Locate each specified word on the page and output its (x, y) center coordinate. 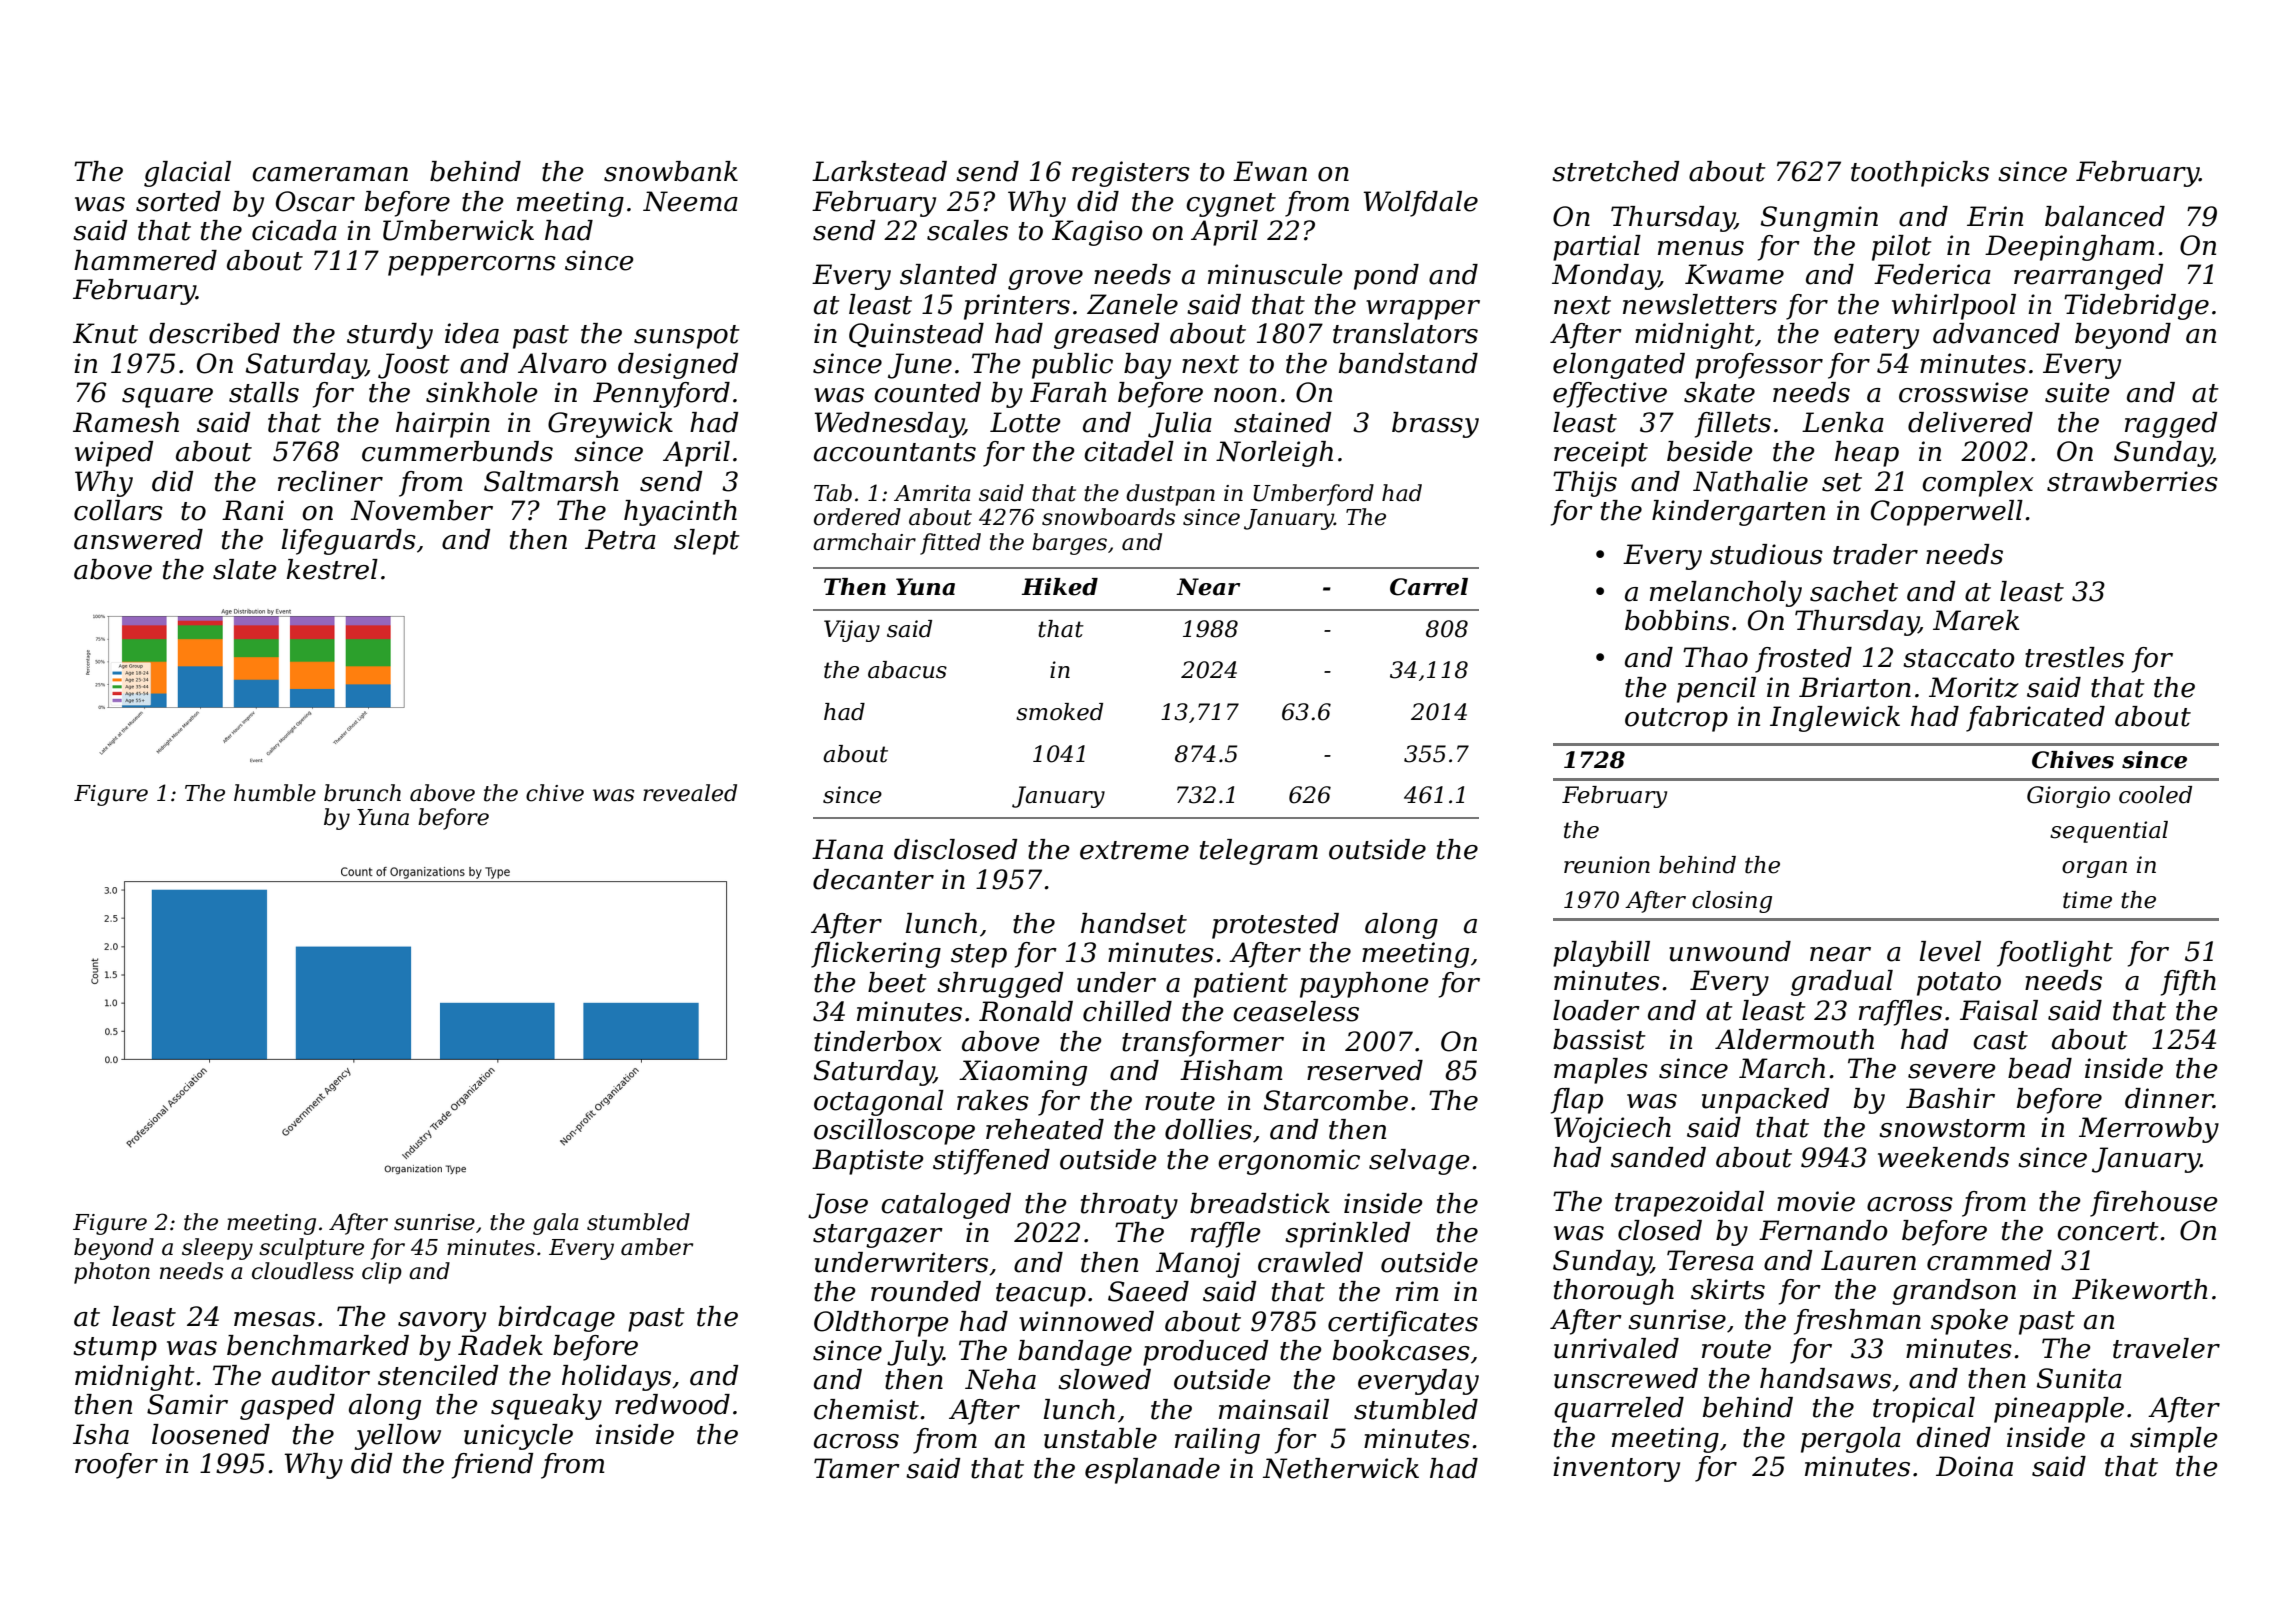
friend (492, 1466)
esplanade (1152, 1471)
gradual (1842, 983)
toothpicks (1920, 174)
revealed (690, 793)
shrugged (1000, 985)
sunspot (687, 337)
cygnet (1231, 205)
